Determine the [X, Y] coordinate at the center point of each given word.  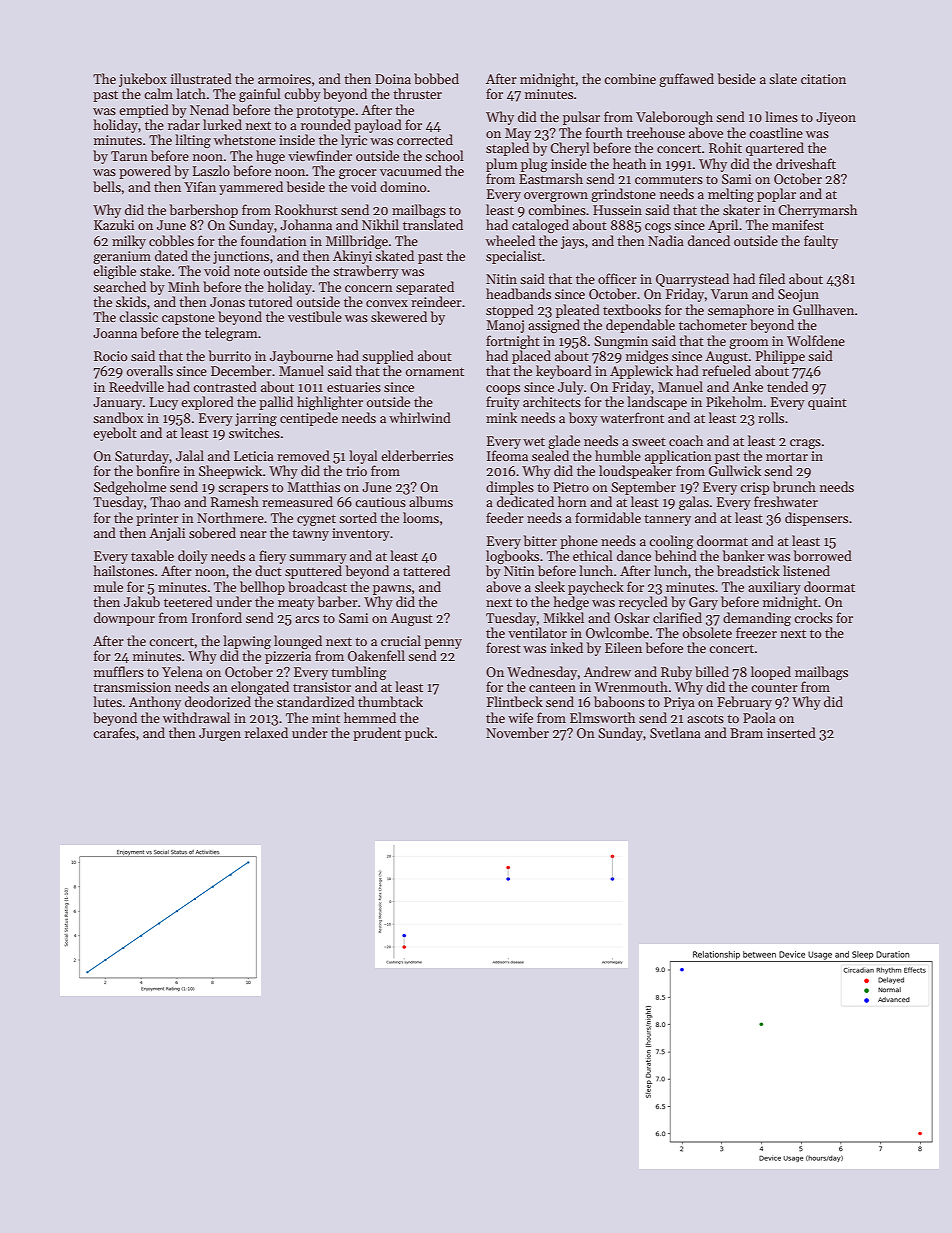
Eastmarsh [551, 178]
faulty [821, 242]
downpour [124, 619]
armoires [284, 79]
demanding [757, 619]
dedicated [525, 501]
